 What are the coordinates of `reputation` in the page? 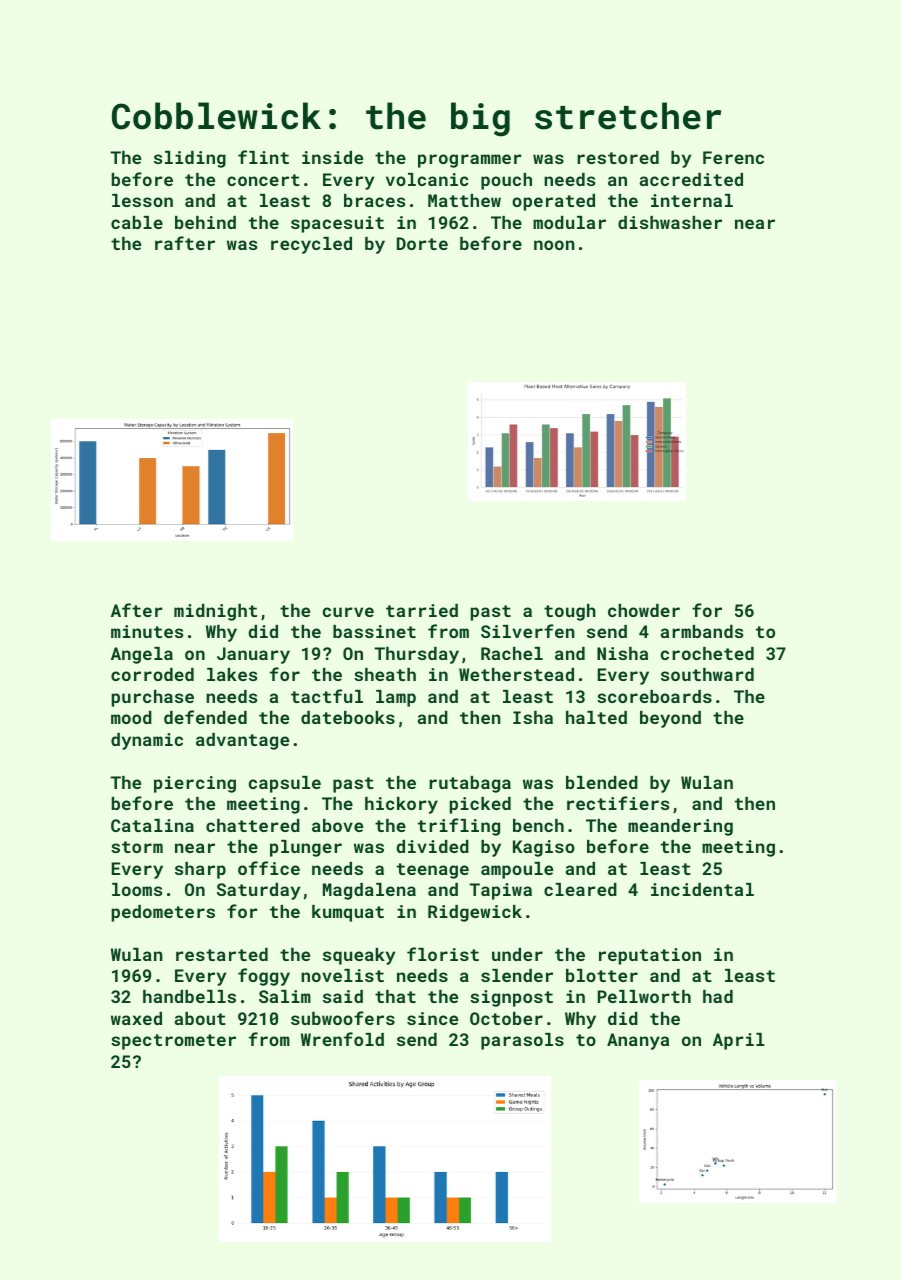 It's located at (650, 956).
